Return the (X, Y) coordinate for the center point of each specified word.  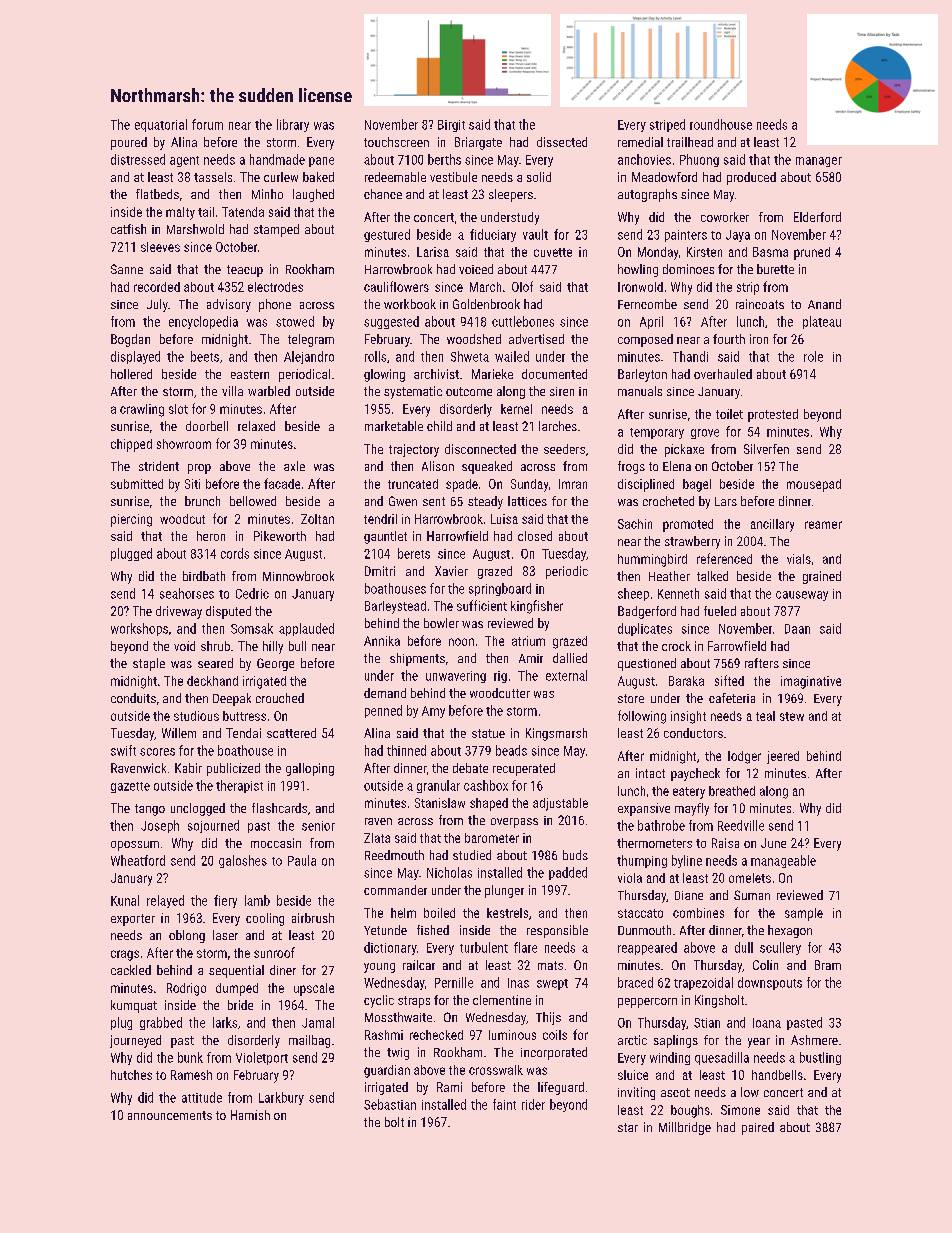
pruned (812, 253)
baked (318, 177)
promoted (688, 525)
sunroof (274, 952)
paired (758, 1128)
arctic (632, 1040)
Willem (179, 733)
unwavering (456, 677)
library (293, 125)
